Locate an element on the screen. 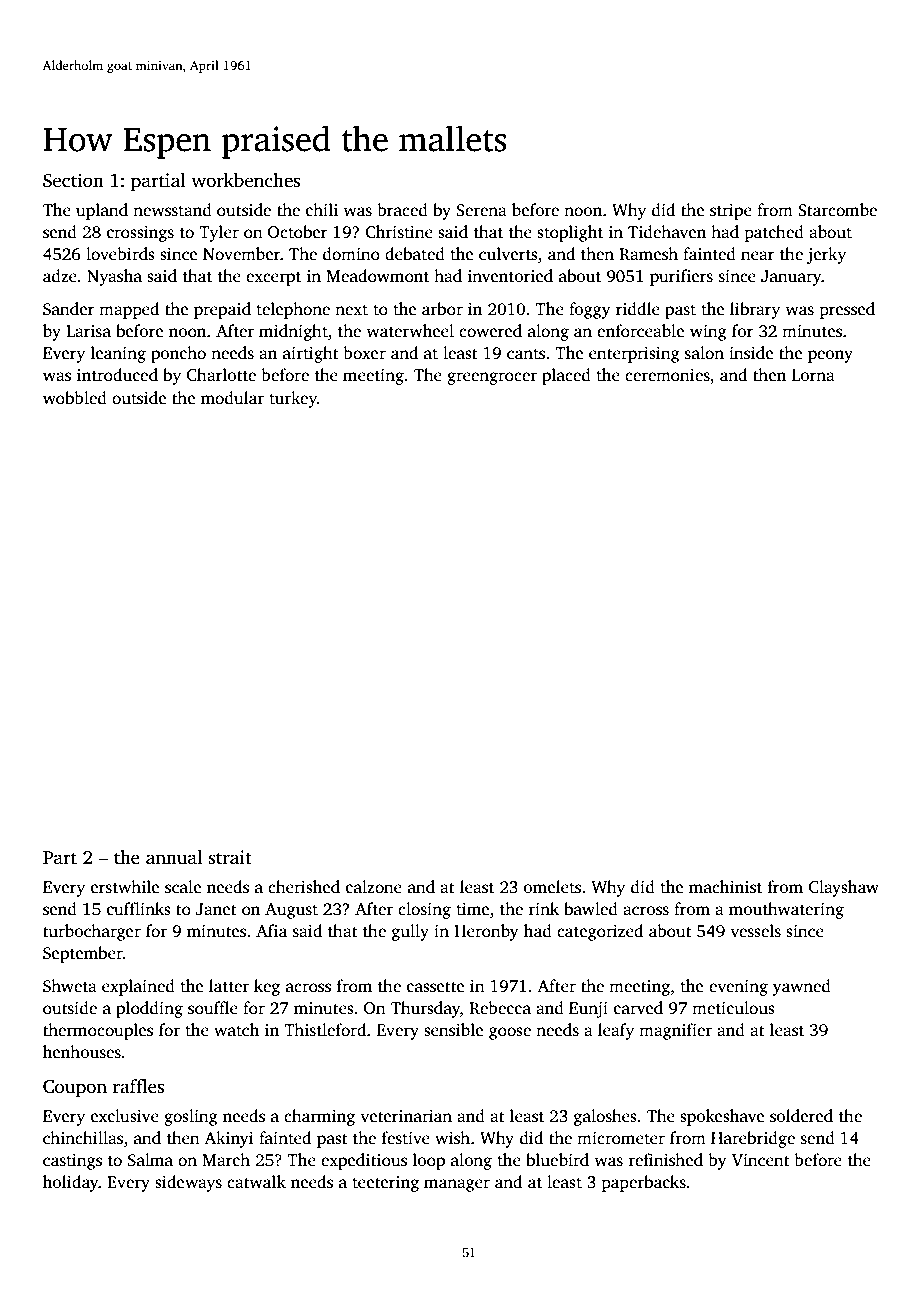 The height and width of the screenshot is (1308, 924). greengrocer is located at coordinates (492, 378).
